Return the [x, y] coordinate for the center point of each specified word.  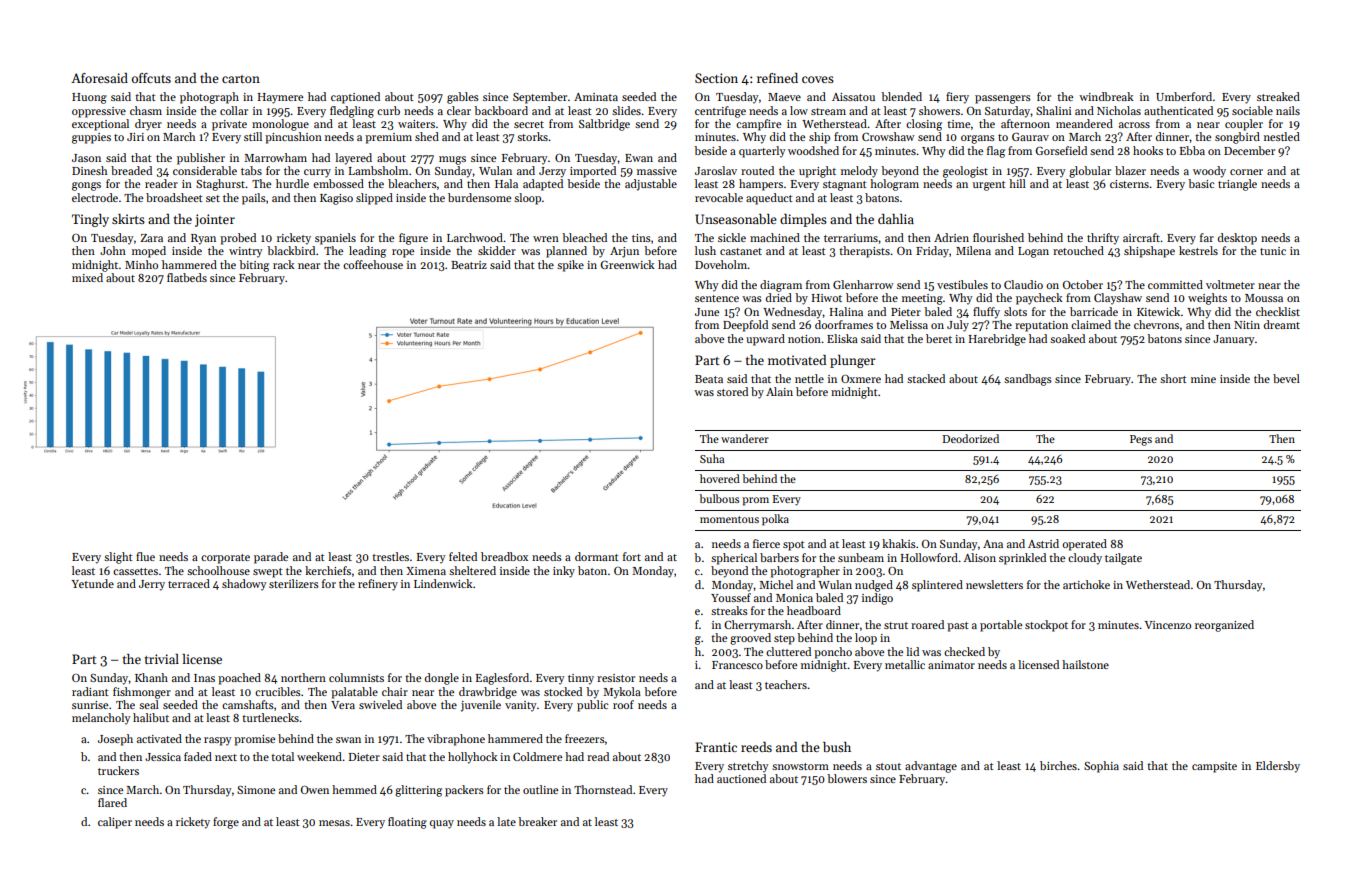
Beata [709, 379]
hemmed [354, 789]
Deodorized [971, 438]
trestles [390, 556]
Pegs [1141, 440]
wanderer [745, 438]
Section [716, 78]
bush [837, 747]
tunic [1273, 251]
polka [775, 520]
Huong [89, 98]
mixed [87, 277]
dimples [803, 220]
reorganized [1224, 626]
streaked [1278, 96]
